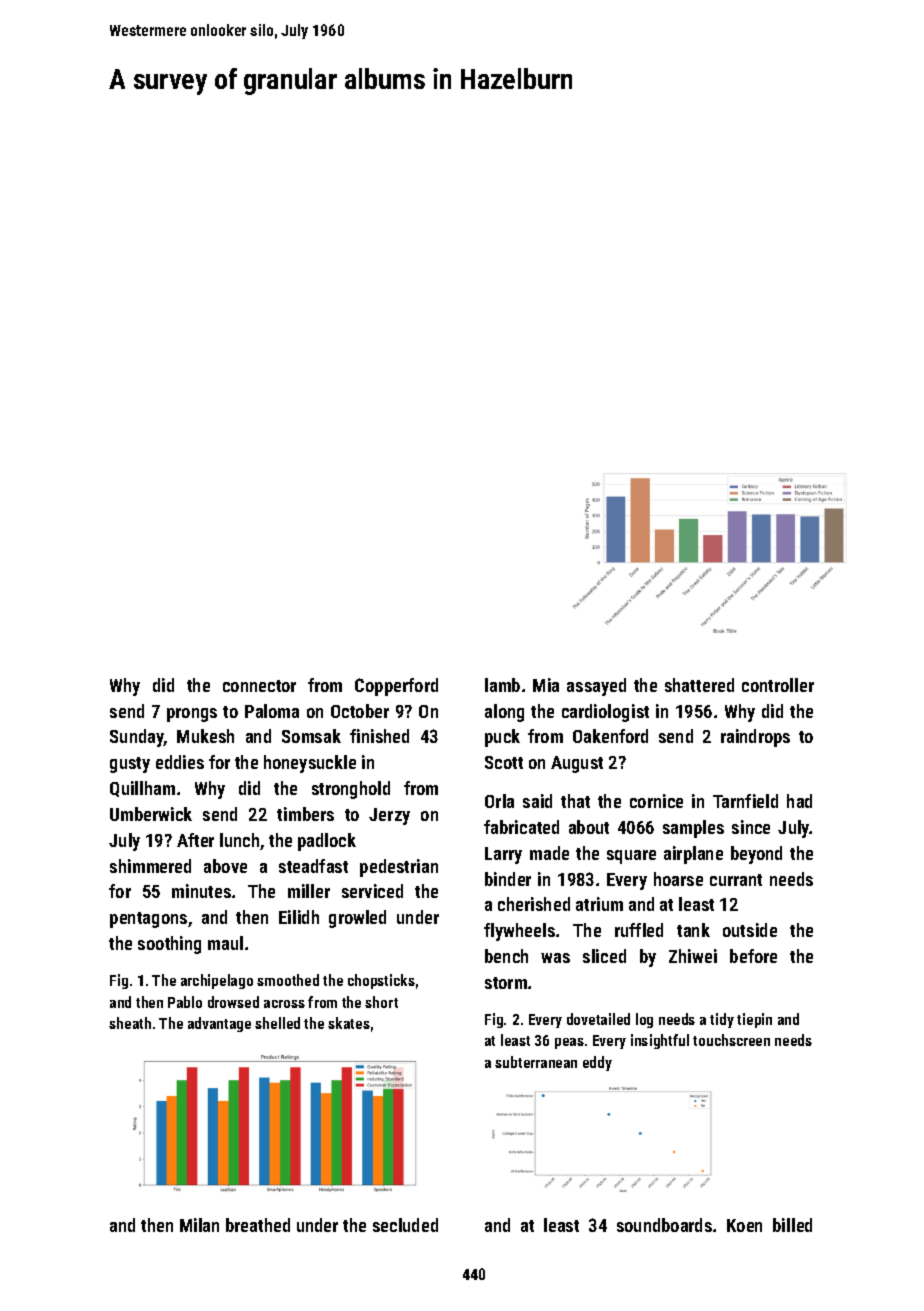 The width and height of the document is (924, 1311). What do you see at coordinates (693, 956) in the document?
I see `Zhiwei` at bounding box center [693, 956].
